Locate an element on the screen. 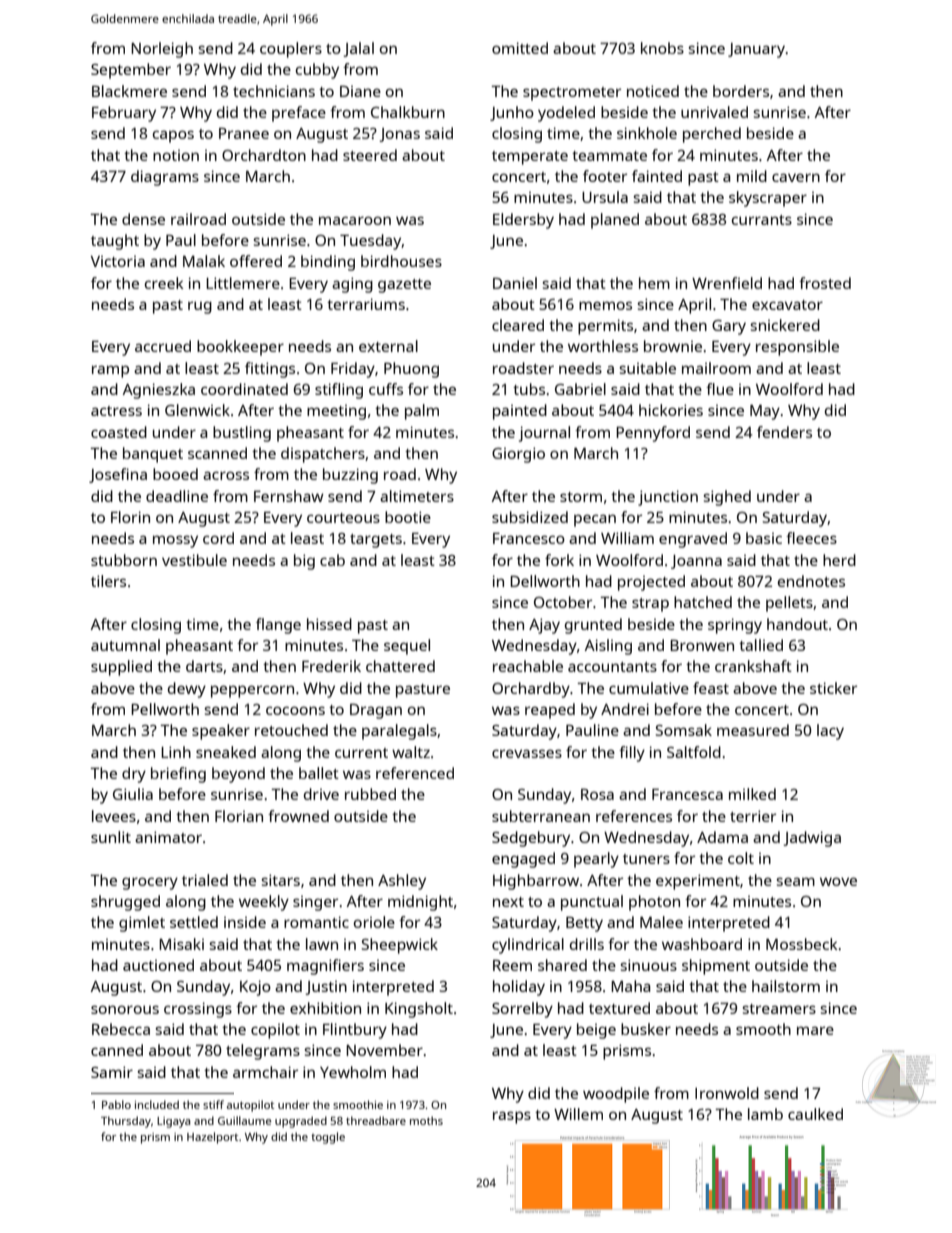  omitted is located at coordinates (520, 48).
